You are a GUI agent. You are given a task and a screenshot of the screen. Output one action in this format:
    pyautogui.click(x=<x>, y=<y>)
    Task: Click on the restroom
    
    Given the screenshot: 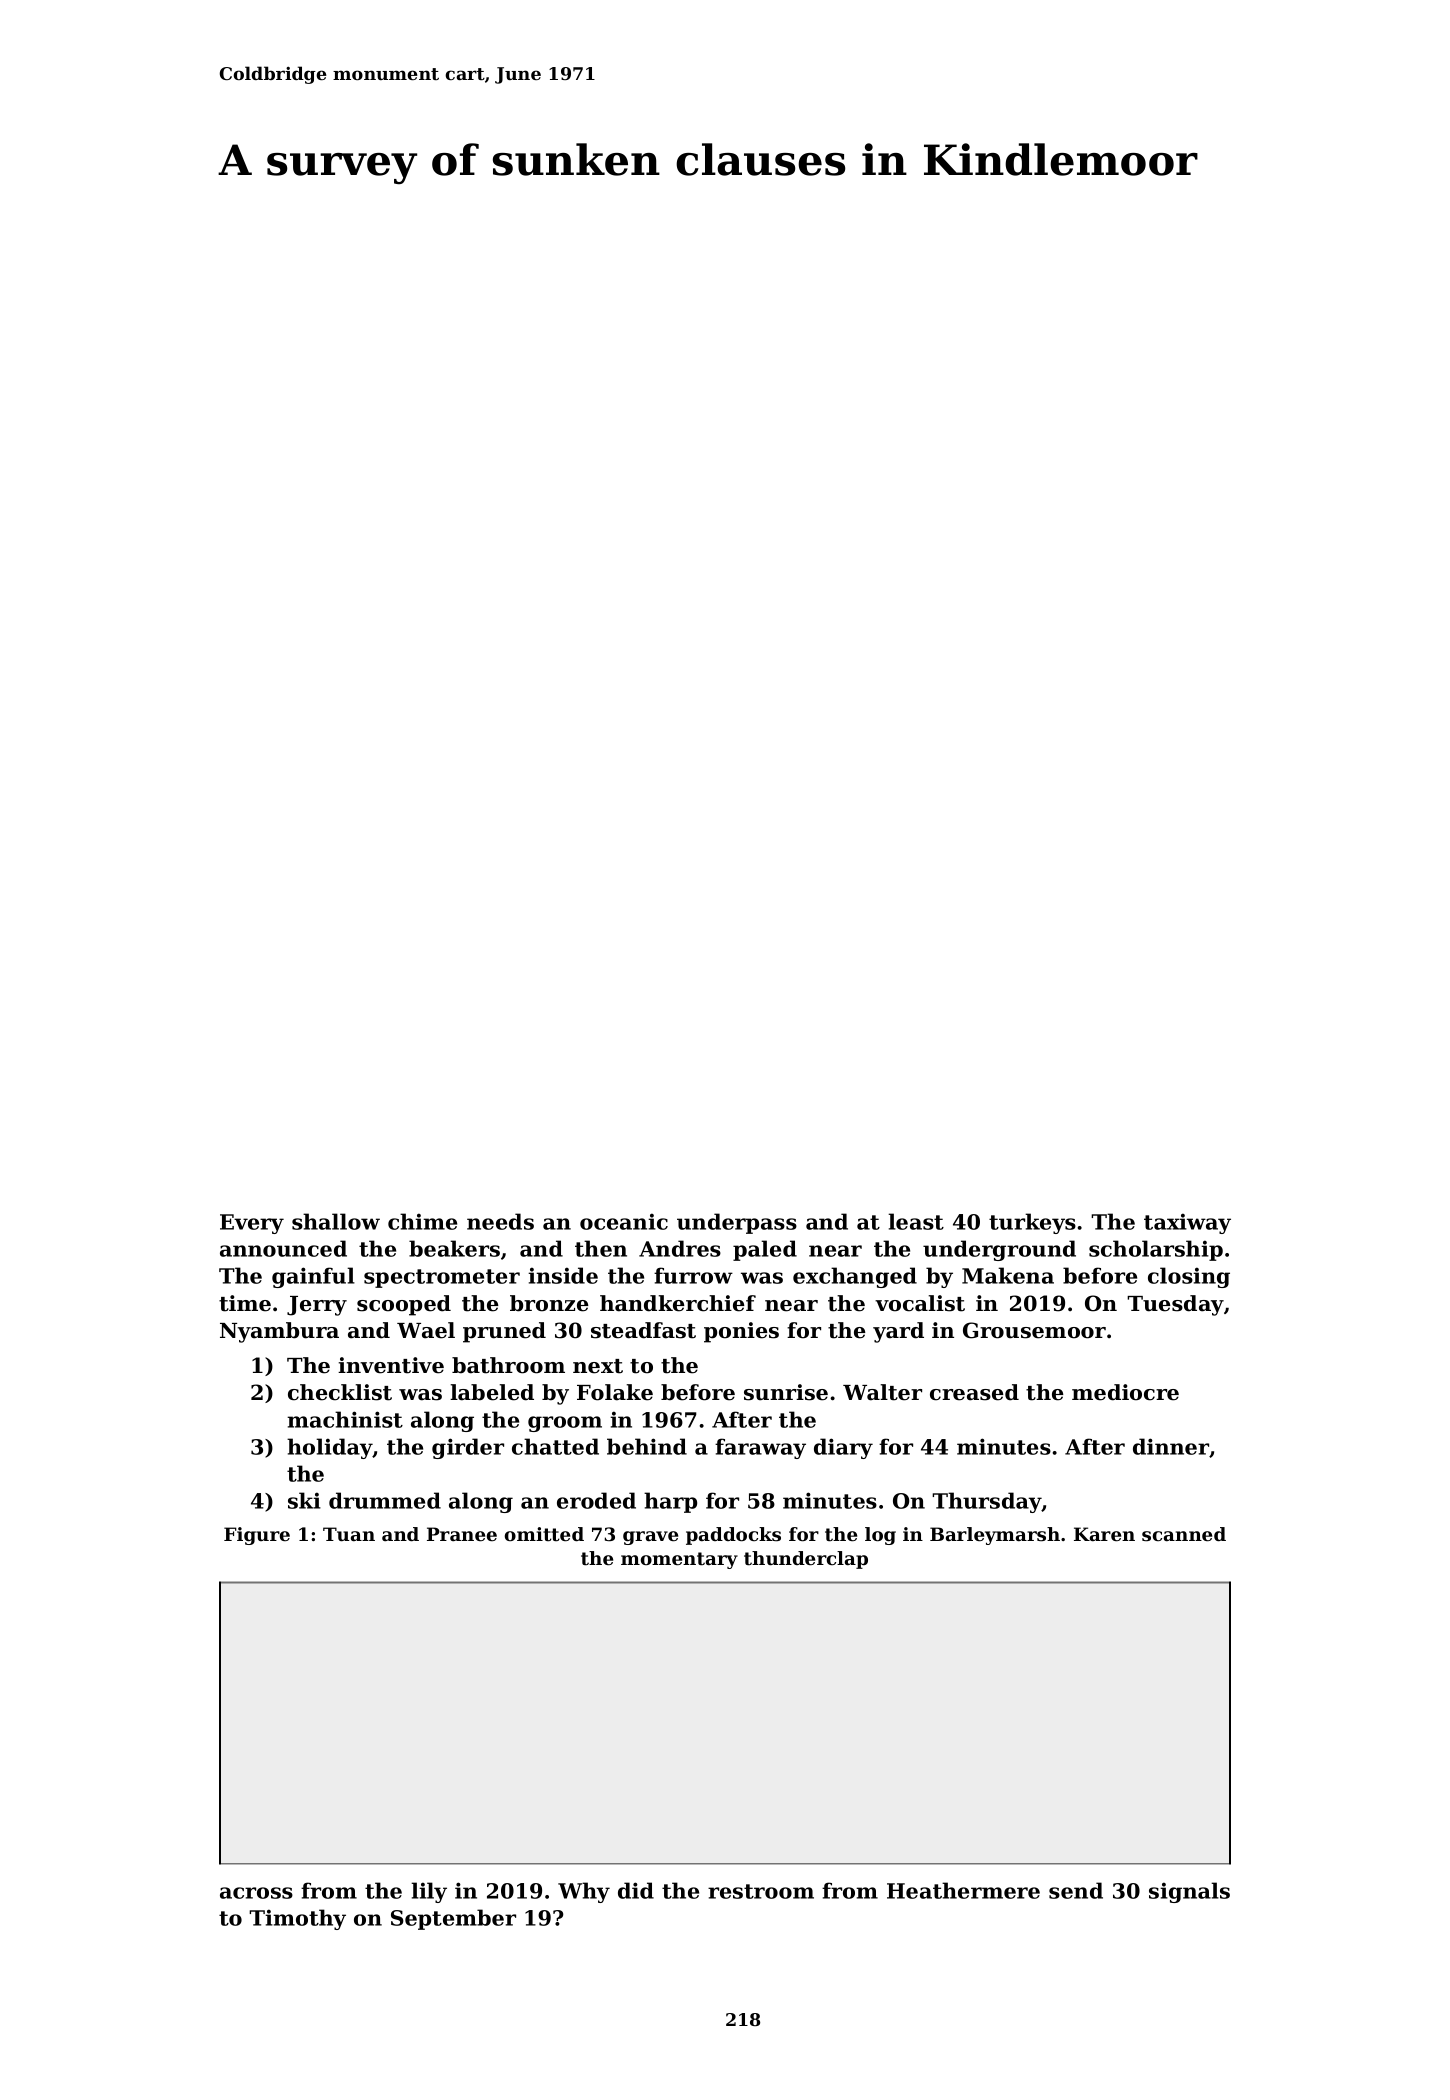 What is the action you would take?
    pyautogui.click(x=761, y=1891)
